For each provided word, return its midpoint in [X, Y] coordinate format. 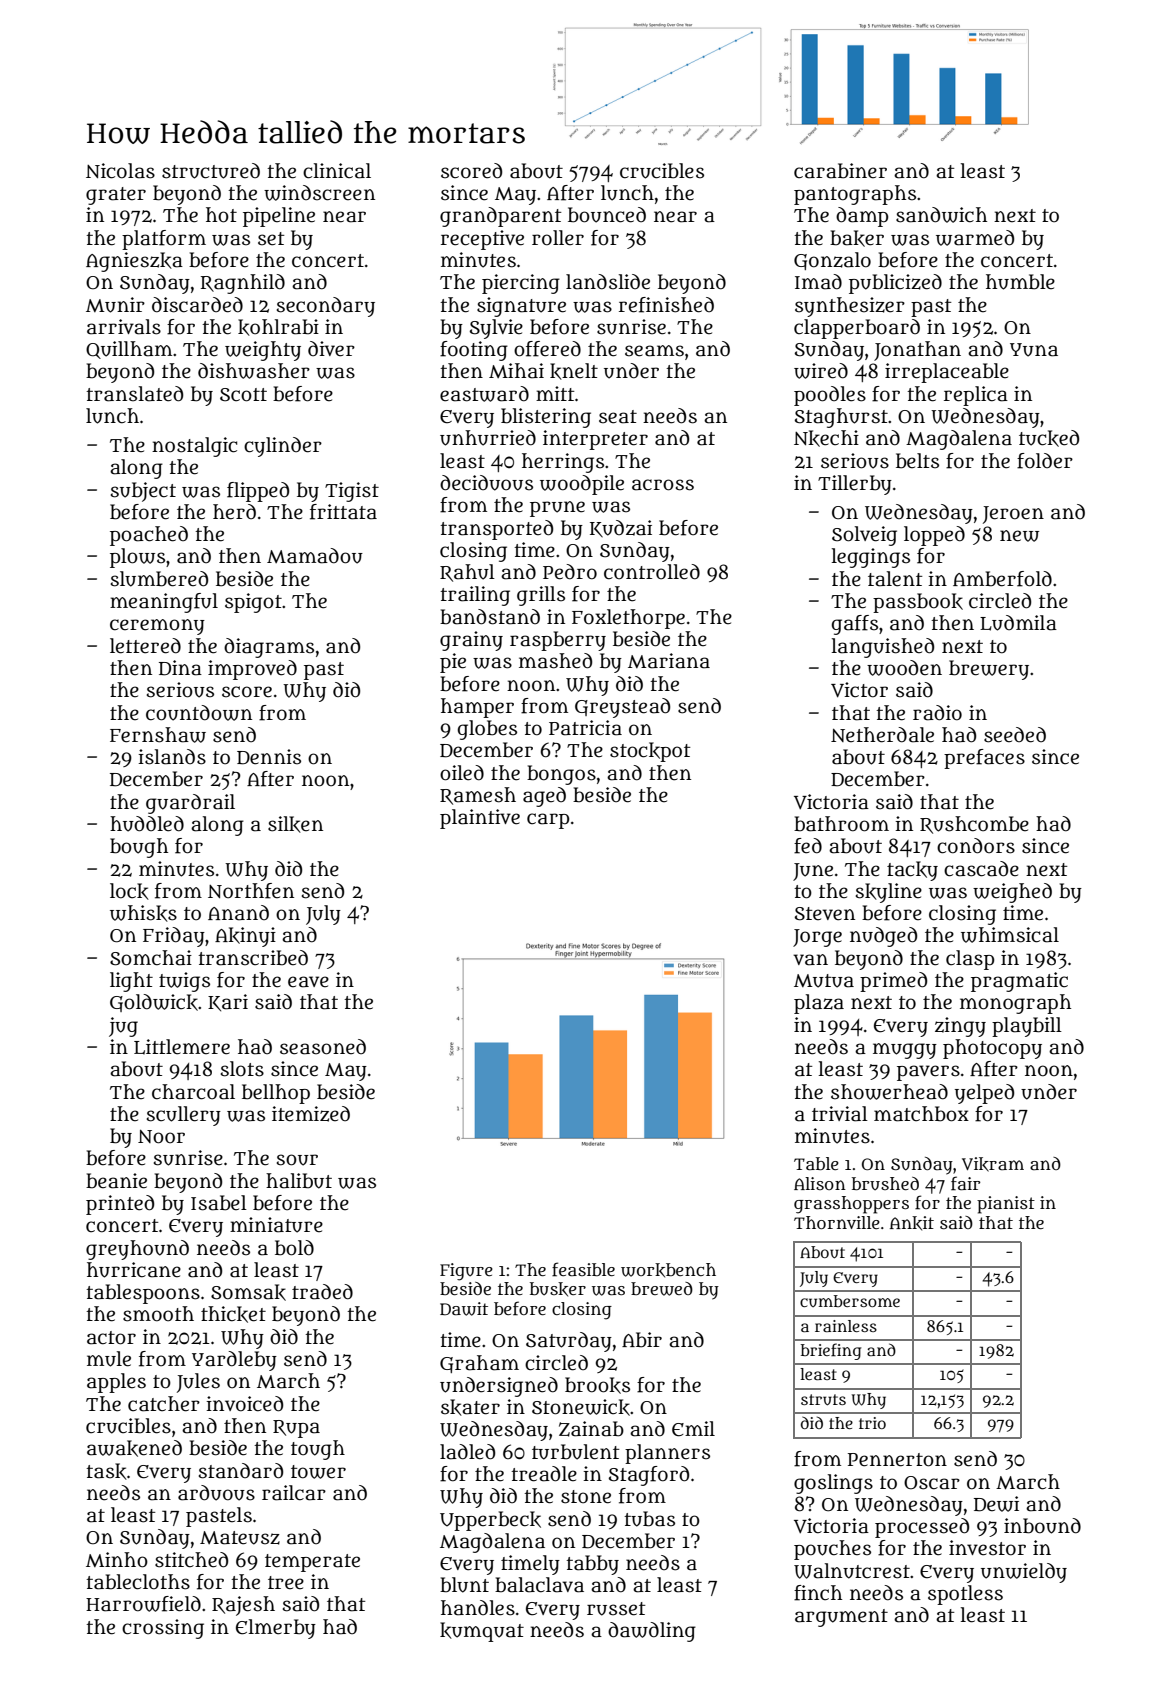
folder [1045, 461]
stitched [191, 1560]
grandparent [501, 217]
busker [558, 1289]
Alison [820, 1183]
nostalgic [194, 447]
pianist [1006, 1205]
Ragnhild [243, 284]
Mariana [669, 661]
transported [496, 530]
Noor [161, 1137]
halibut [299, 1181]
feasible [583, 1269]
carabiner [840, 171]
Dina [180, 668]
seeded [1015, 735]
